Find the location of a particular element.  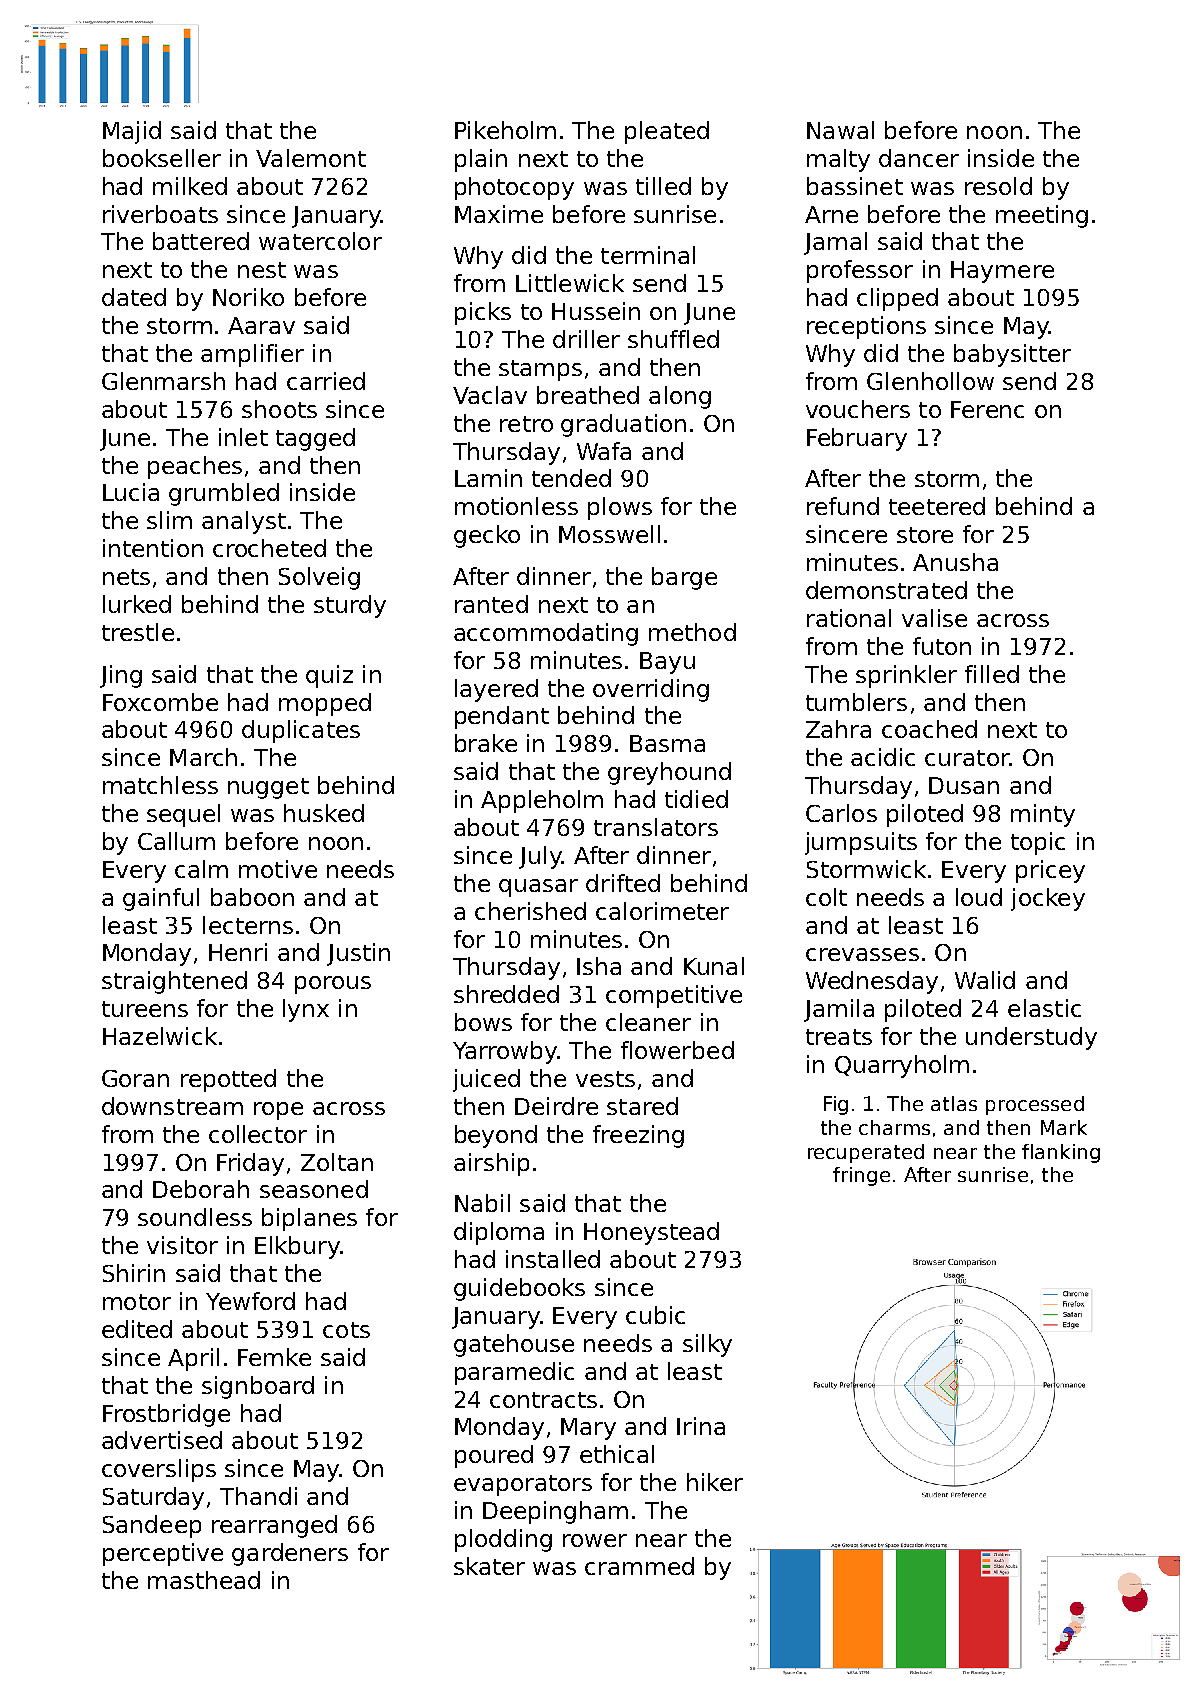

pleated is located at coordinates (667, 132).
